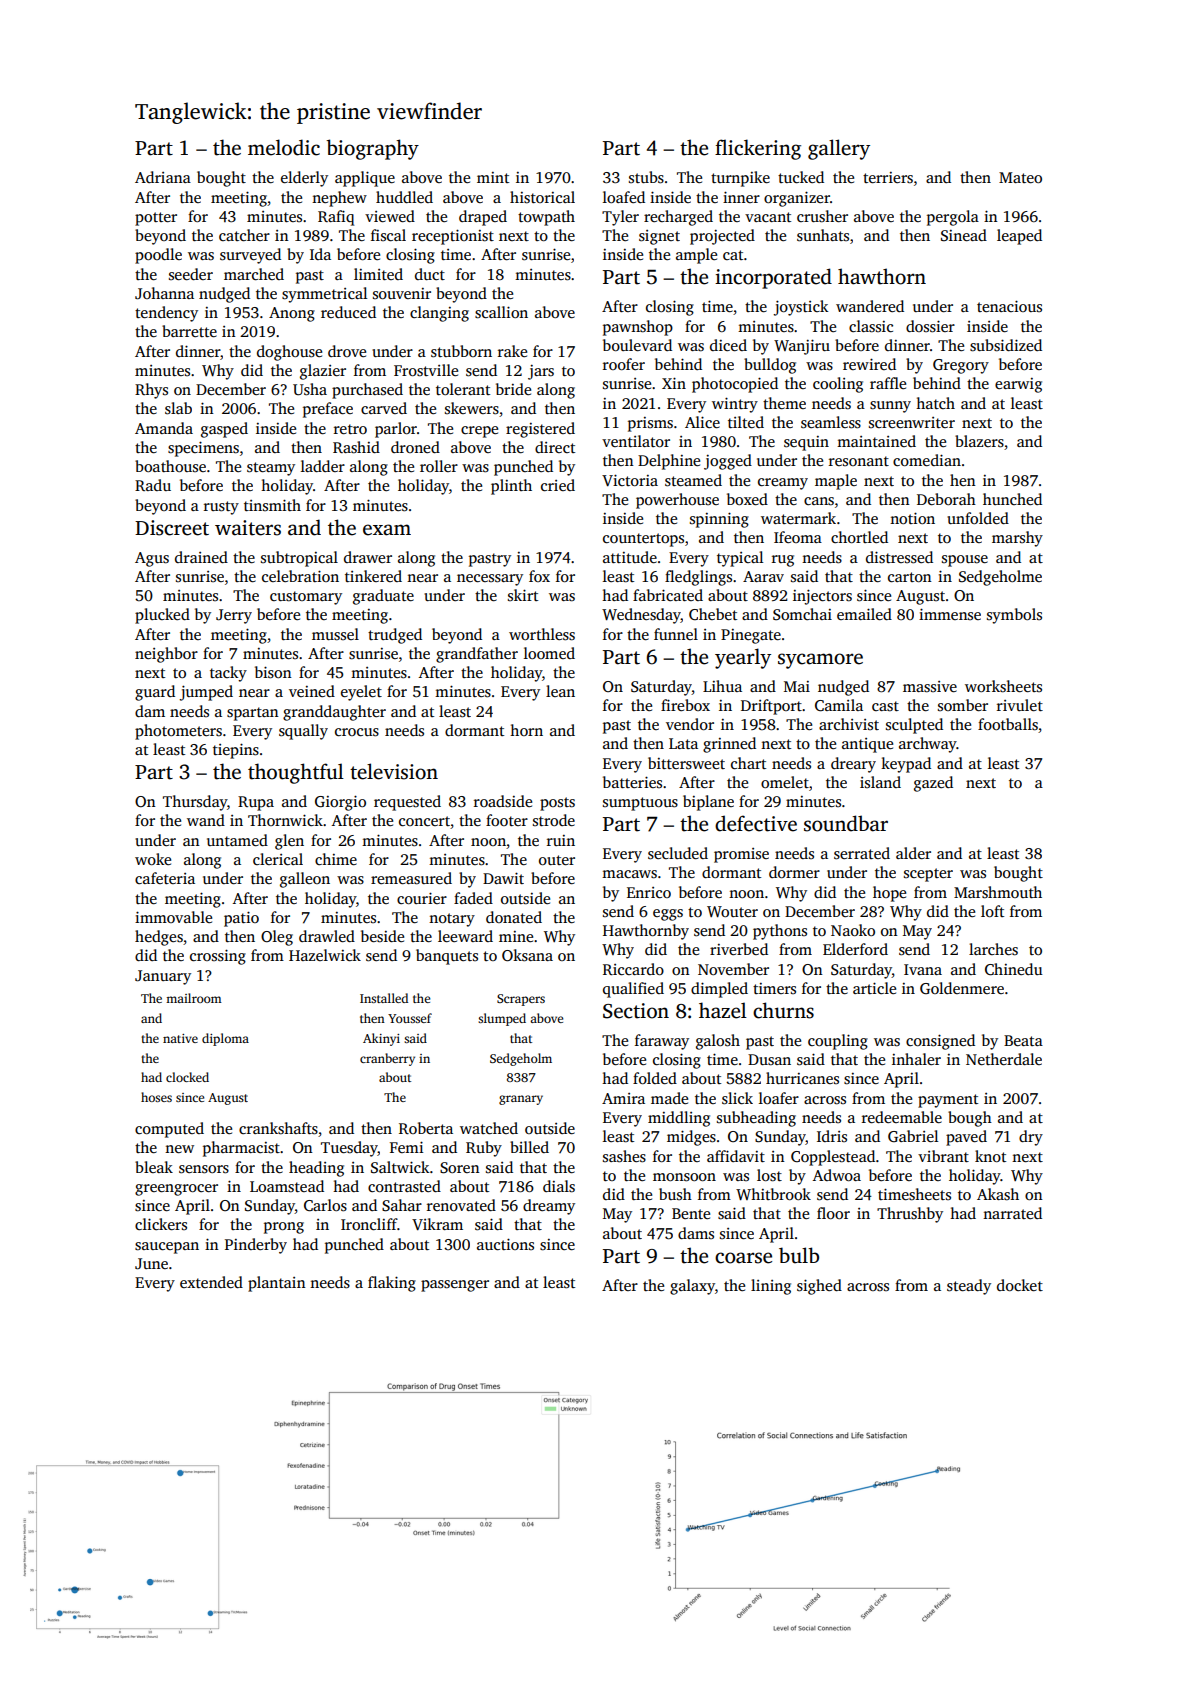 The width and height of the page is (1178, 1705). What do you see at coordinates (692, 1287) in the page?
I see `galaxy` at bounding box center [692, 1287].
